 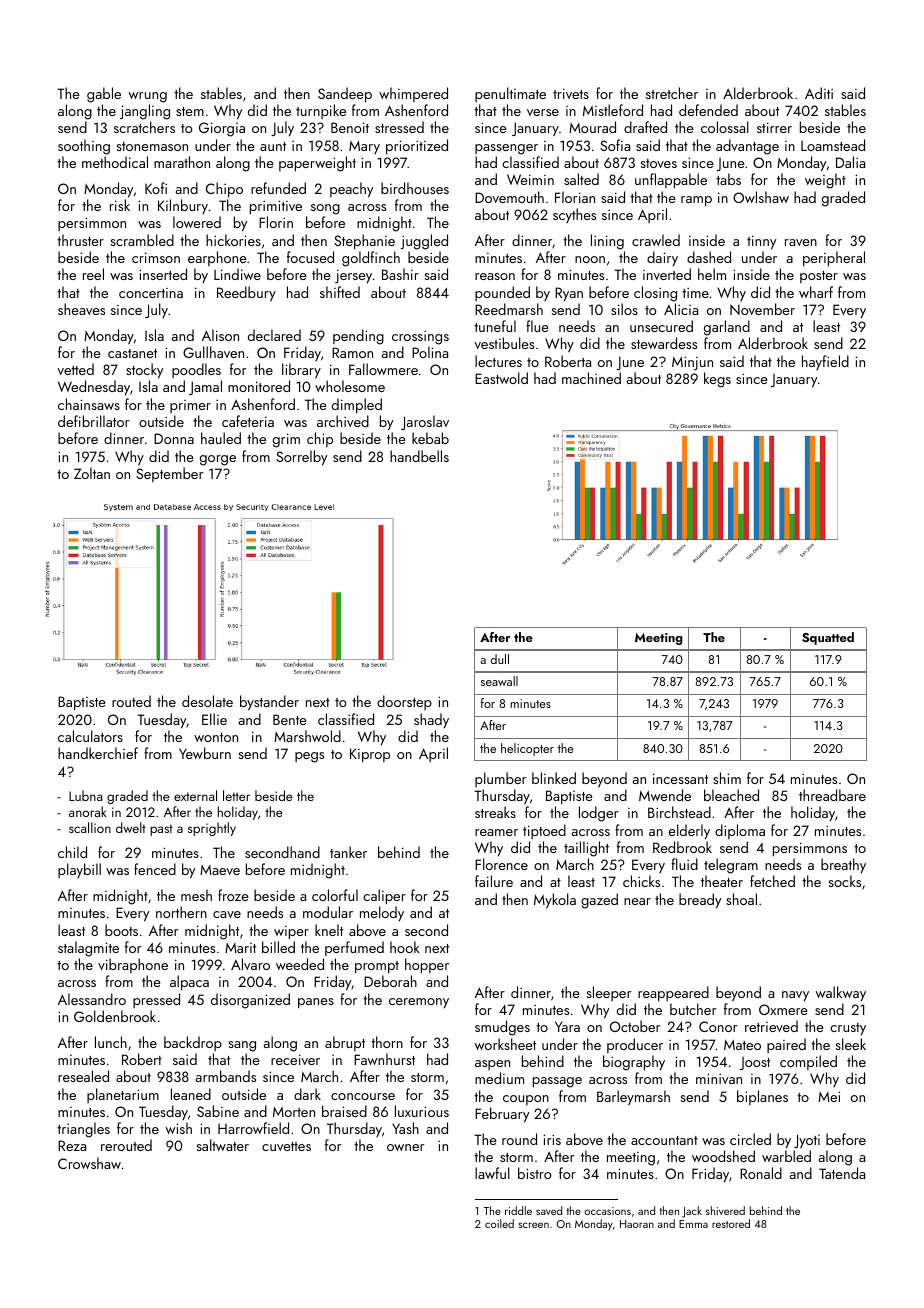 I want to click on shifted, so click(x=340, y=292).
